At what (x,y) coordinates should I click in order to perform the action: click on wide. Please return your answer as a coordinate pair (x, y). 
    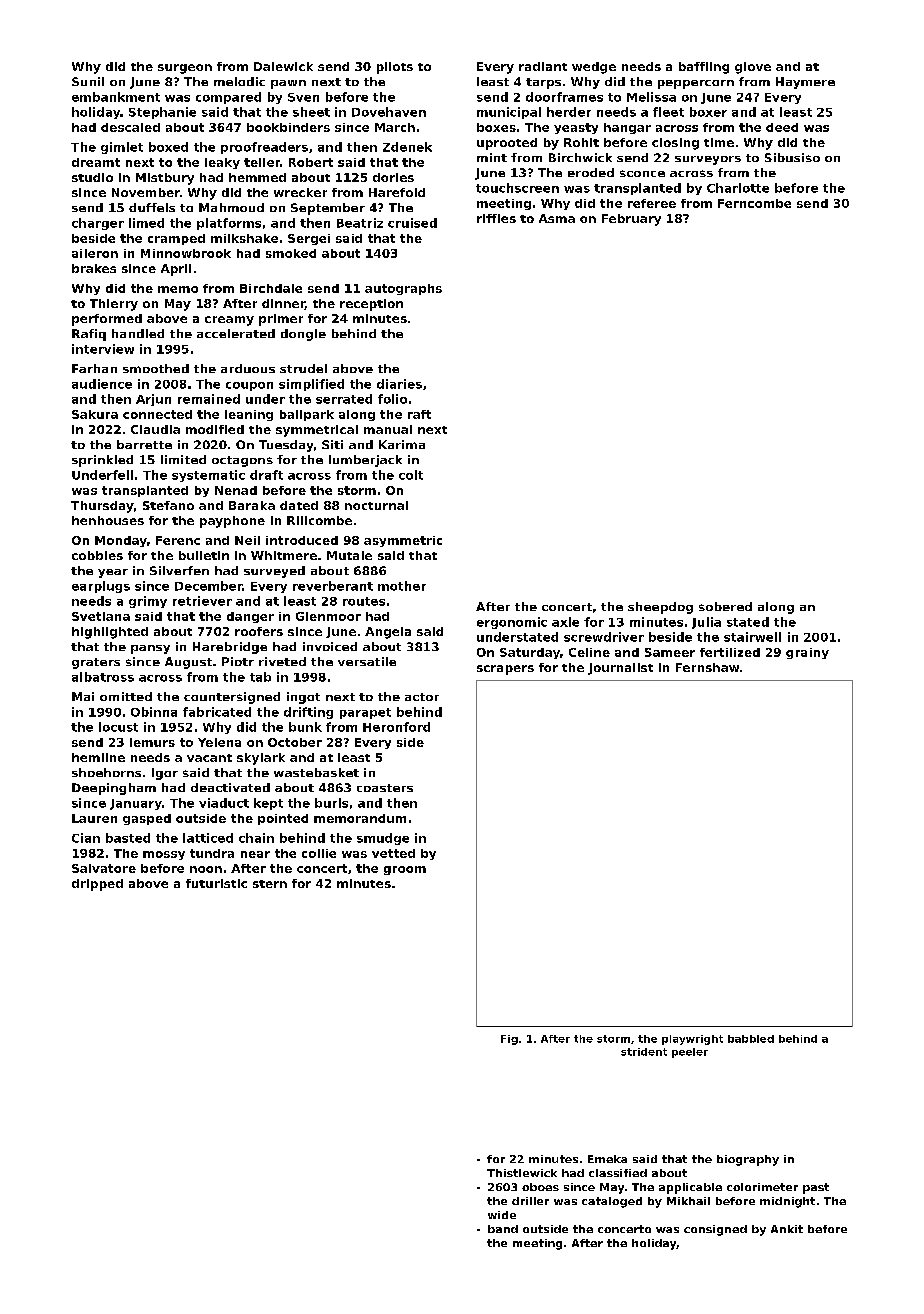
    Looking at the image, I should click on (502, 1215).
